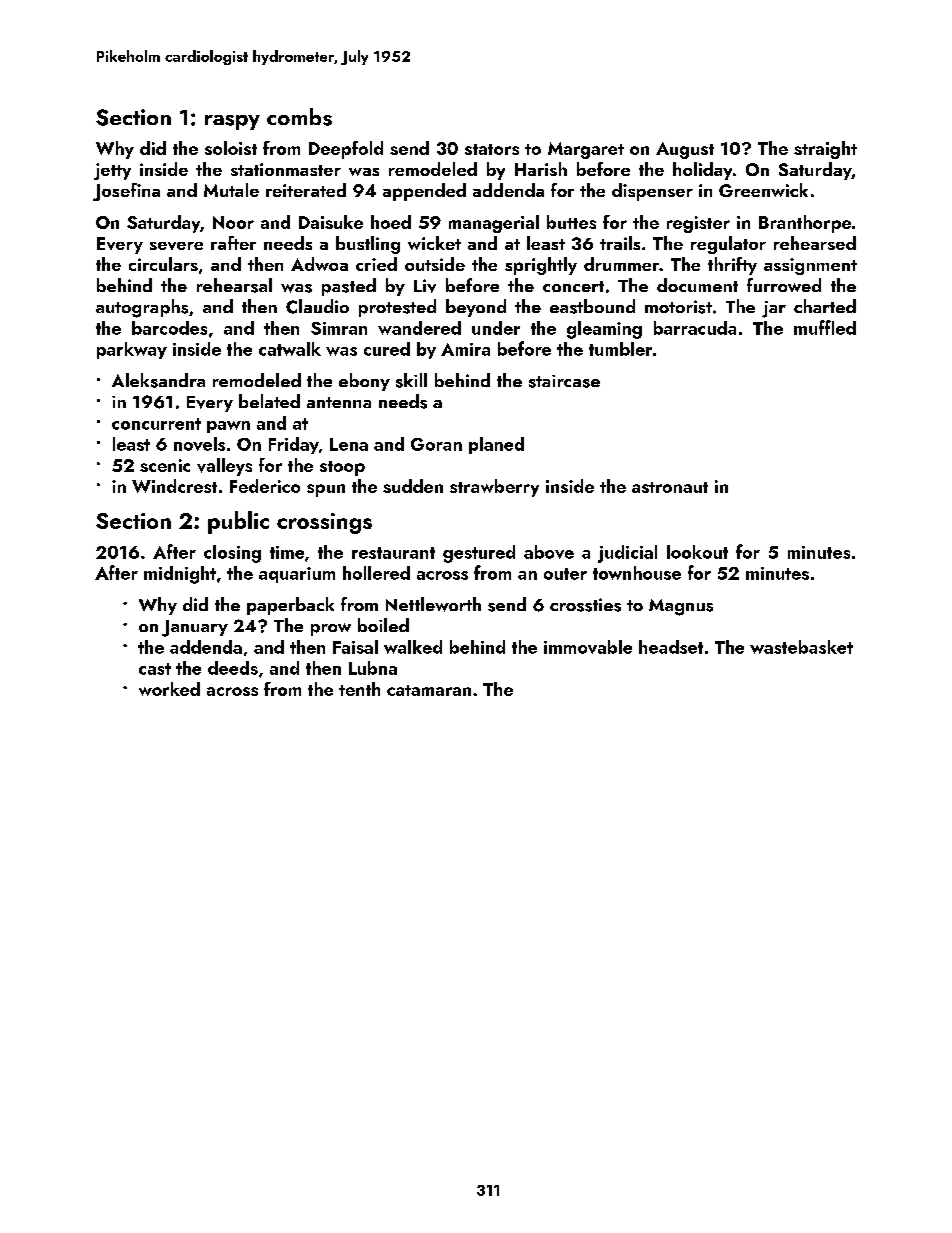 This screenshot has width=952, height=1233. I want to click on August, so click(685, 150).
